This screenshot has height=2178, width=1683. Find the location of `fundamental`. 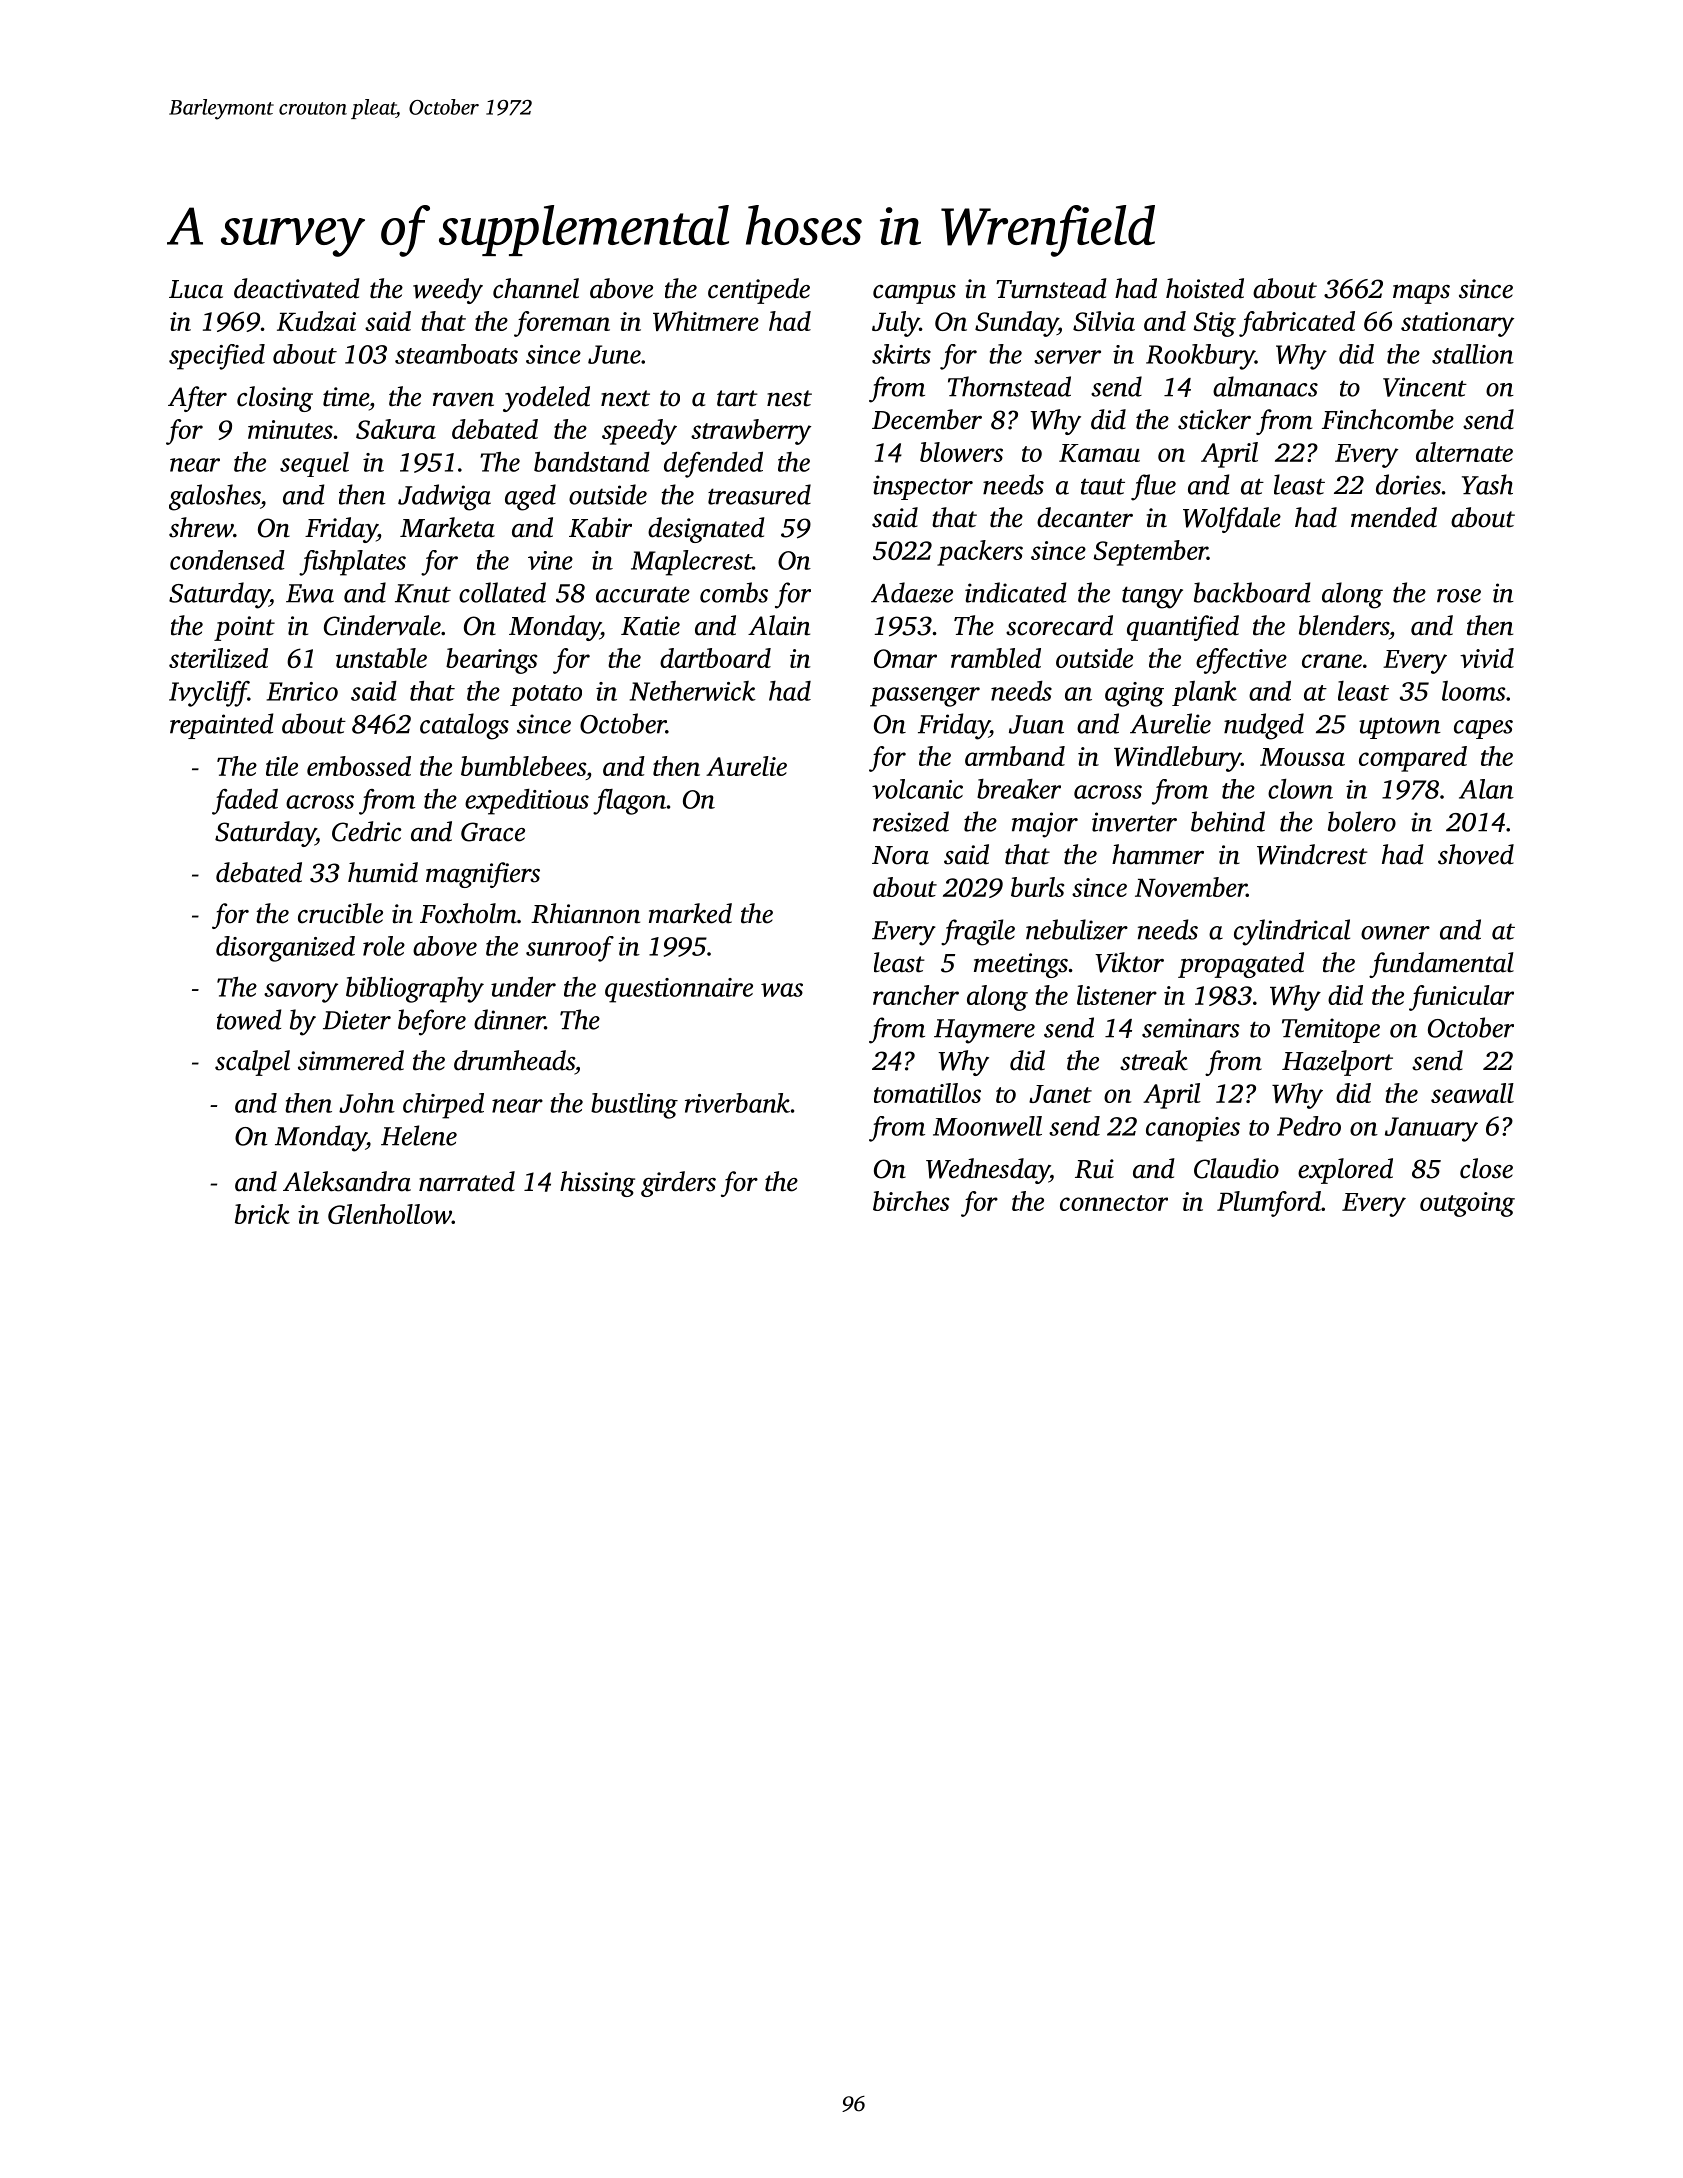

fundamental is located at coordinates (1441, 965).
